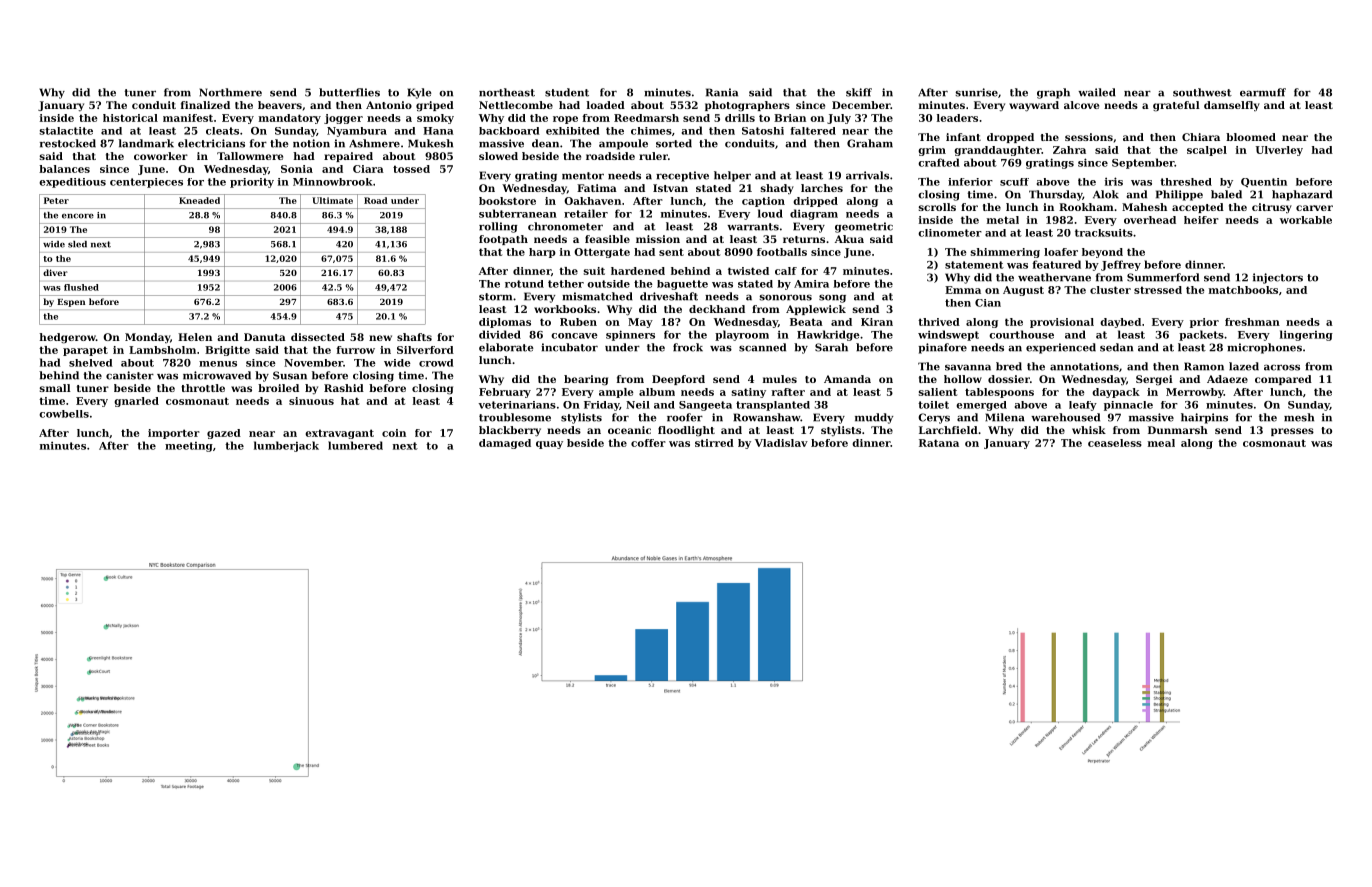 Image resolution: width=1372 pixels, height=887 pixels. Describe the element at coordinates (1086, 207) in the image. I see `Rookham` at that location.
